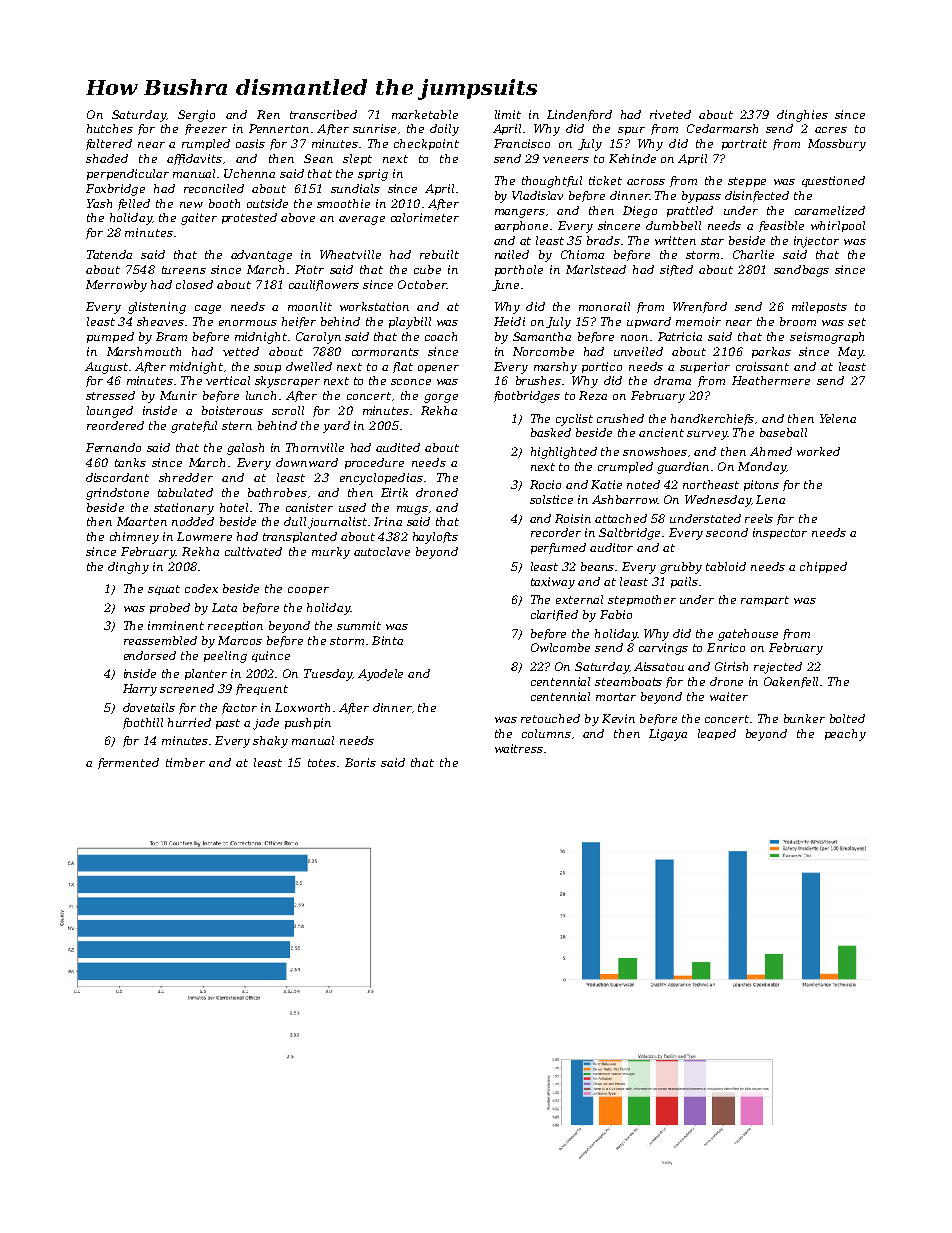 The width and height of the screenshot is (952, 1233). I want to click on questioned, so click(833, 181).
